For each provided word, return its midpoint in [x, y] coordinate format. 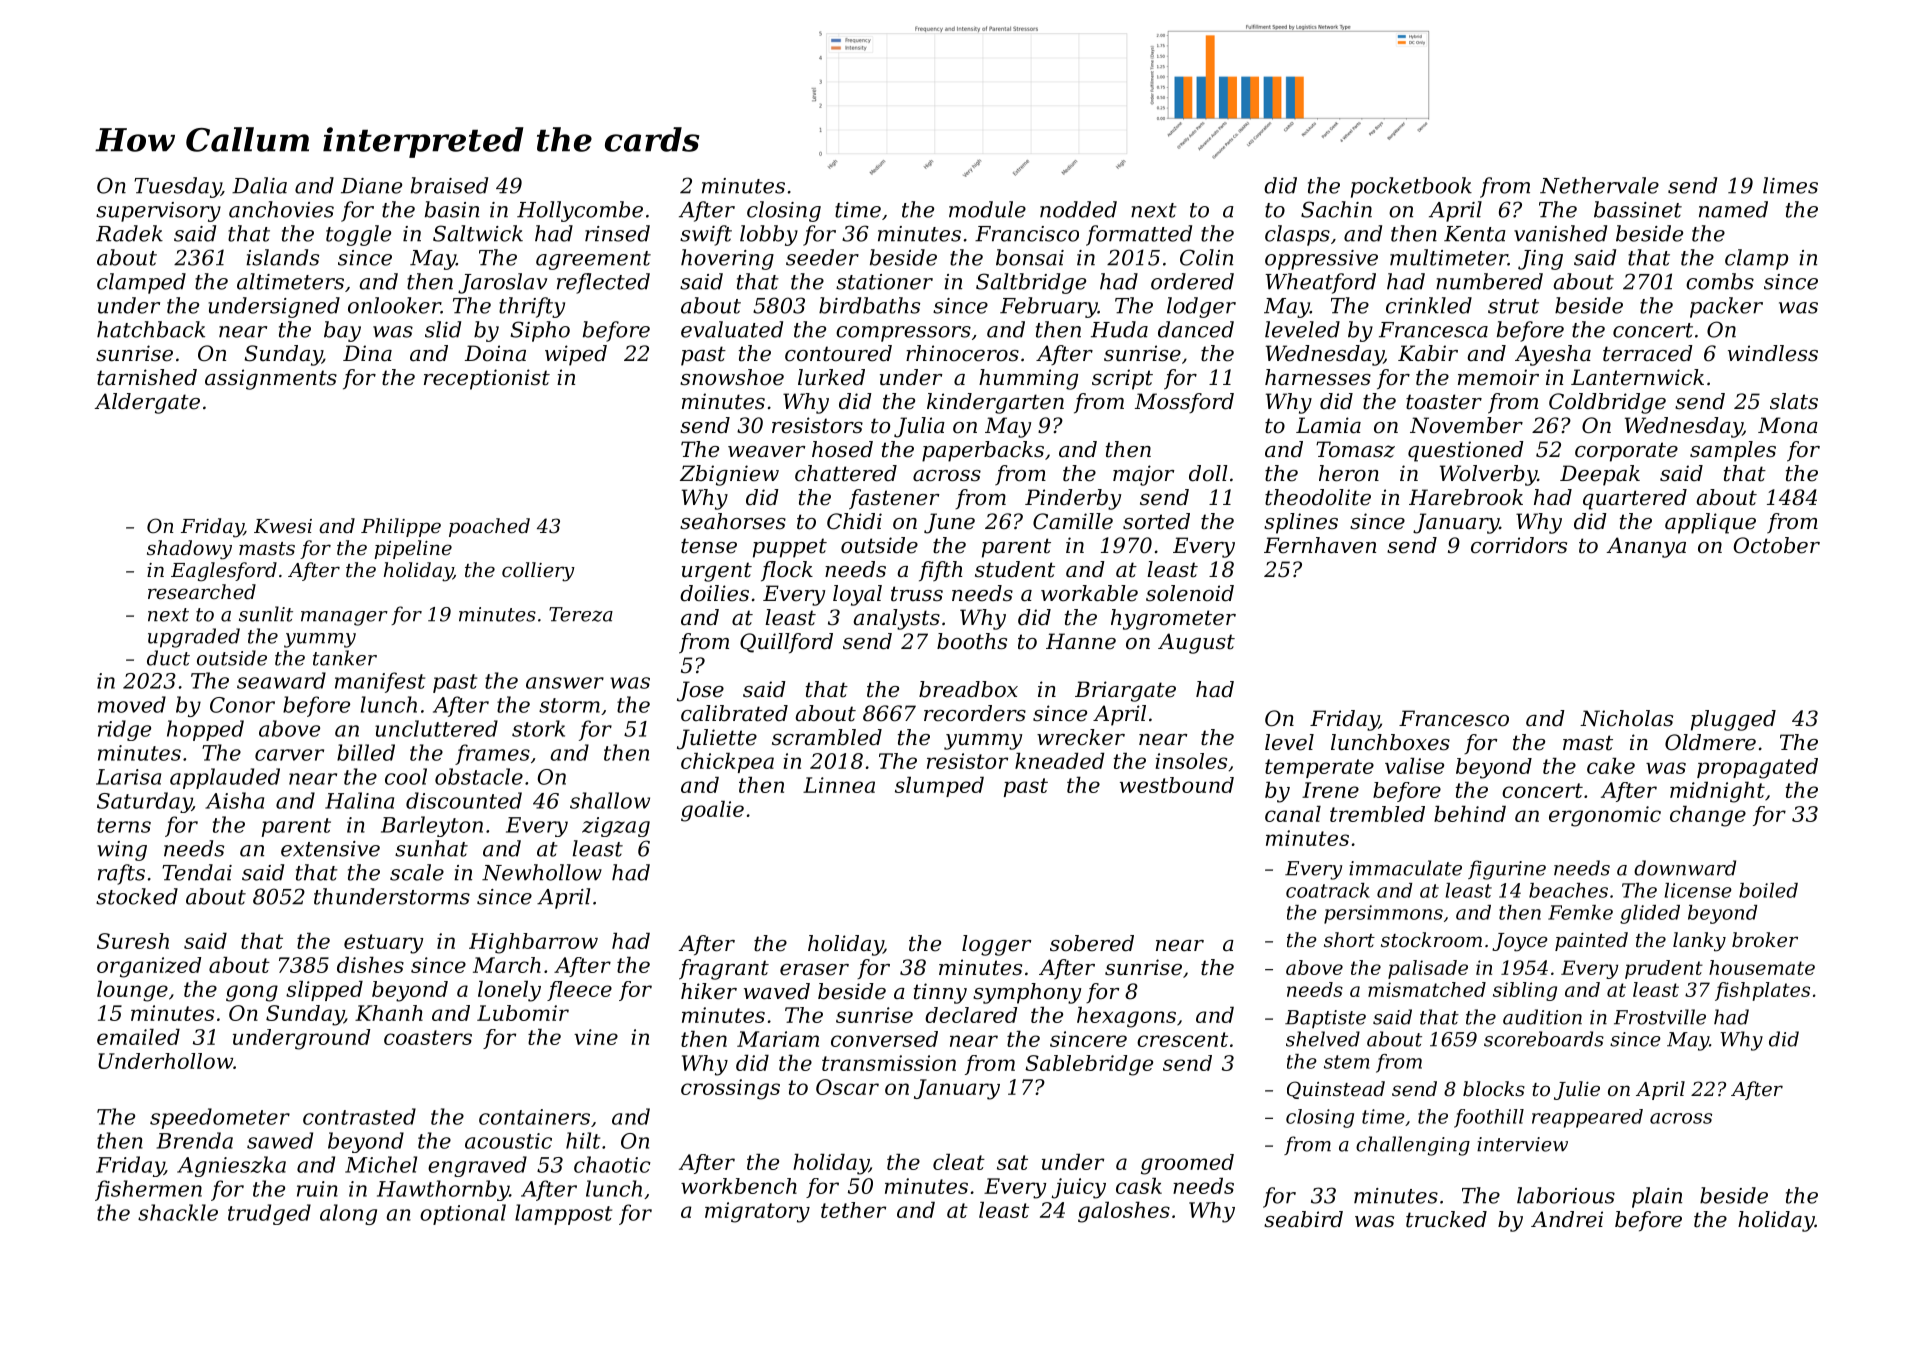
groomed [1187, 1164]
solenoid [1190, 593]
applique [1710, 523]
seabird [1303, 1219]
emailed [138, 1037]
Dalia [259, 185]
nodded [1078, 209]
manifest [380, 682]
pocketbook [1411, 187]
